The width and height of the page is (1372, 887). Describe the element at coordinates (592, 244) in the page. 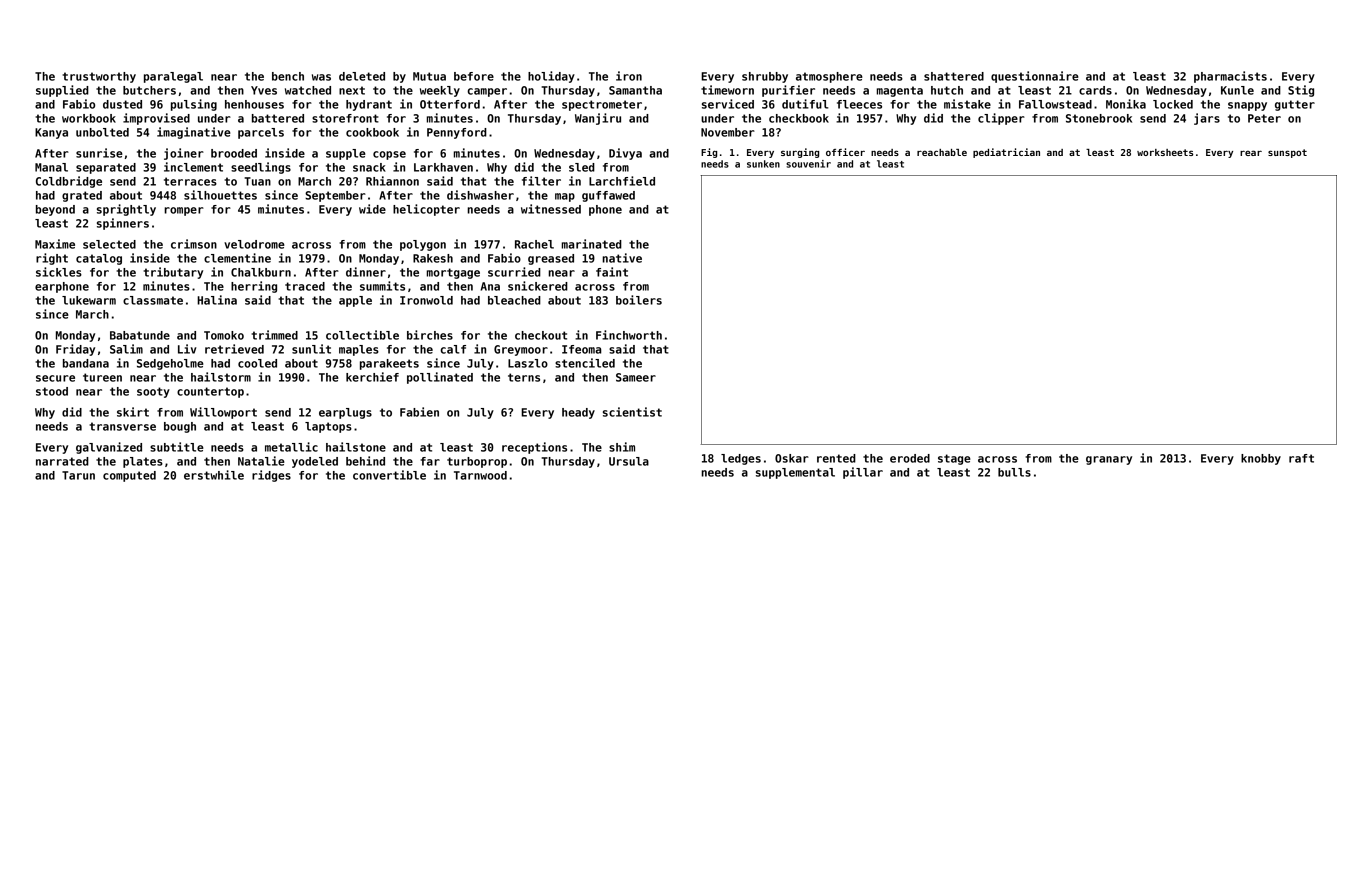

I see `marinated` at that location.
